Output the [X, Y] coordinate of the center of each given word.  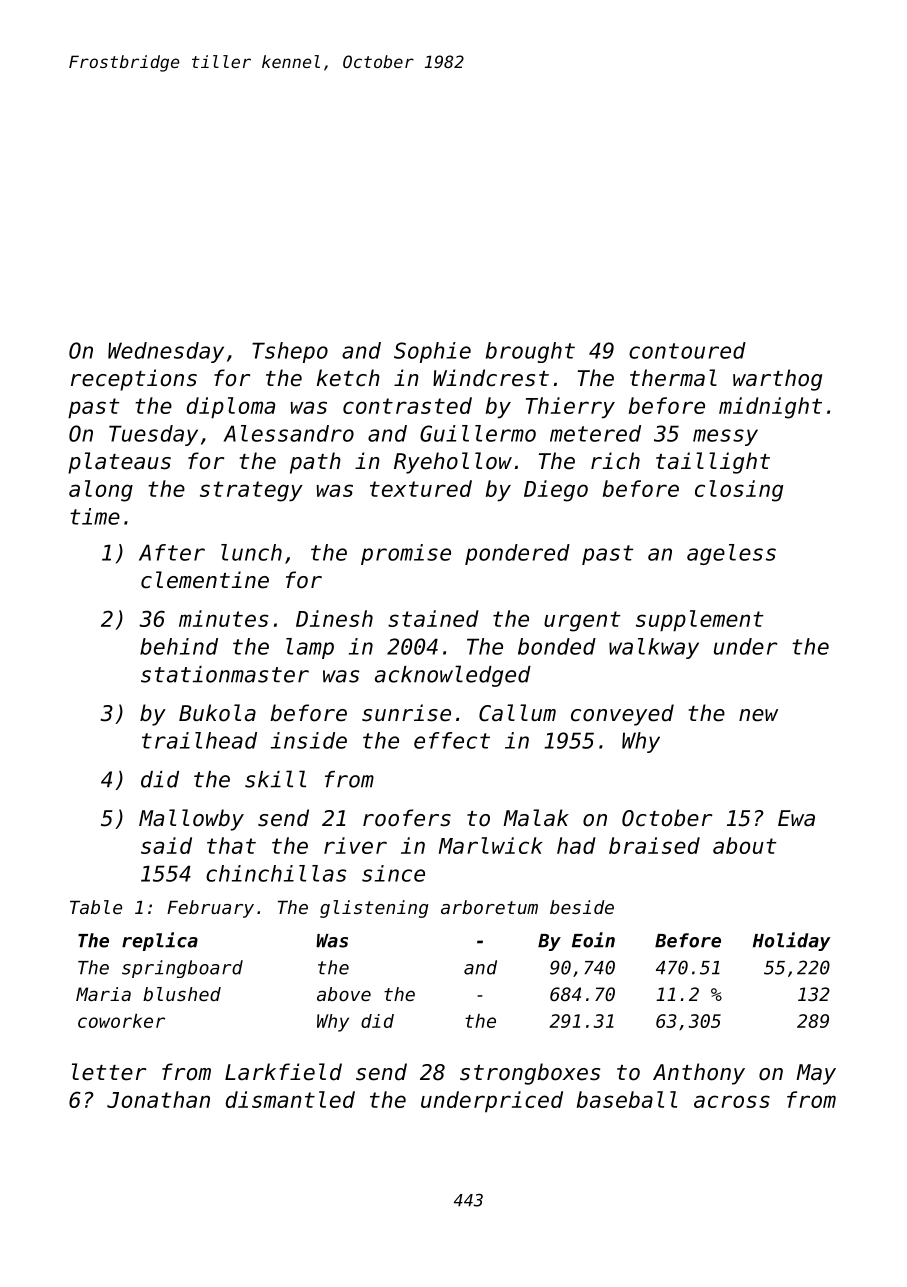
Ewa [796, 818]
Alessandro [288, 433]
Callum [517, 713]
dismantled [290, 1099]
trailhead [199, 740]
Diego [556, 491]
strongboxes [530, 1074]
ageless [731, 554]
